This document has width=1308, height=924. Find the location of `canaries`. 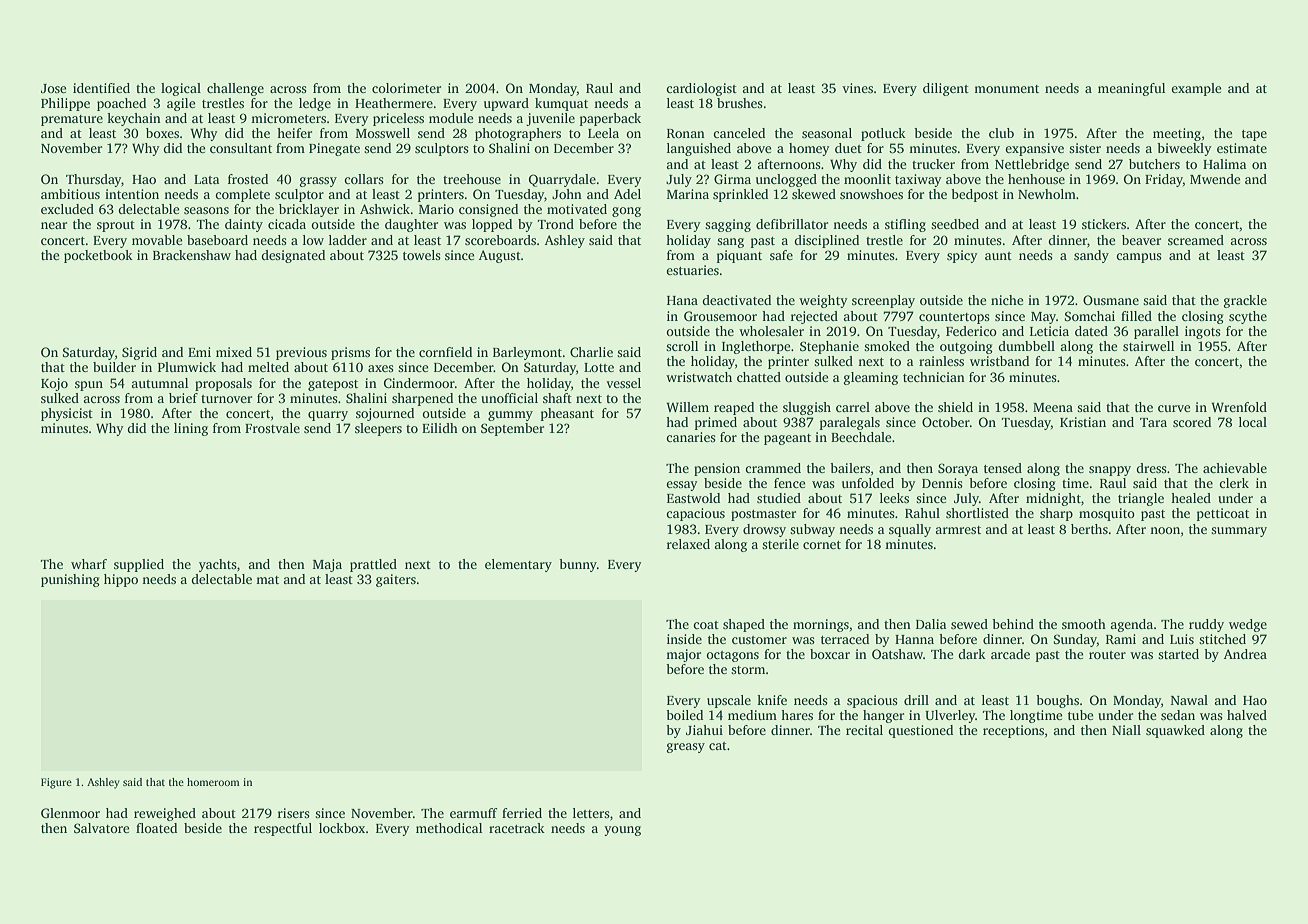

canaries is located at coordinates (691, 437).
